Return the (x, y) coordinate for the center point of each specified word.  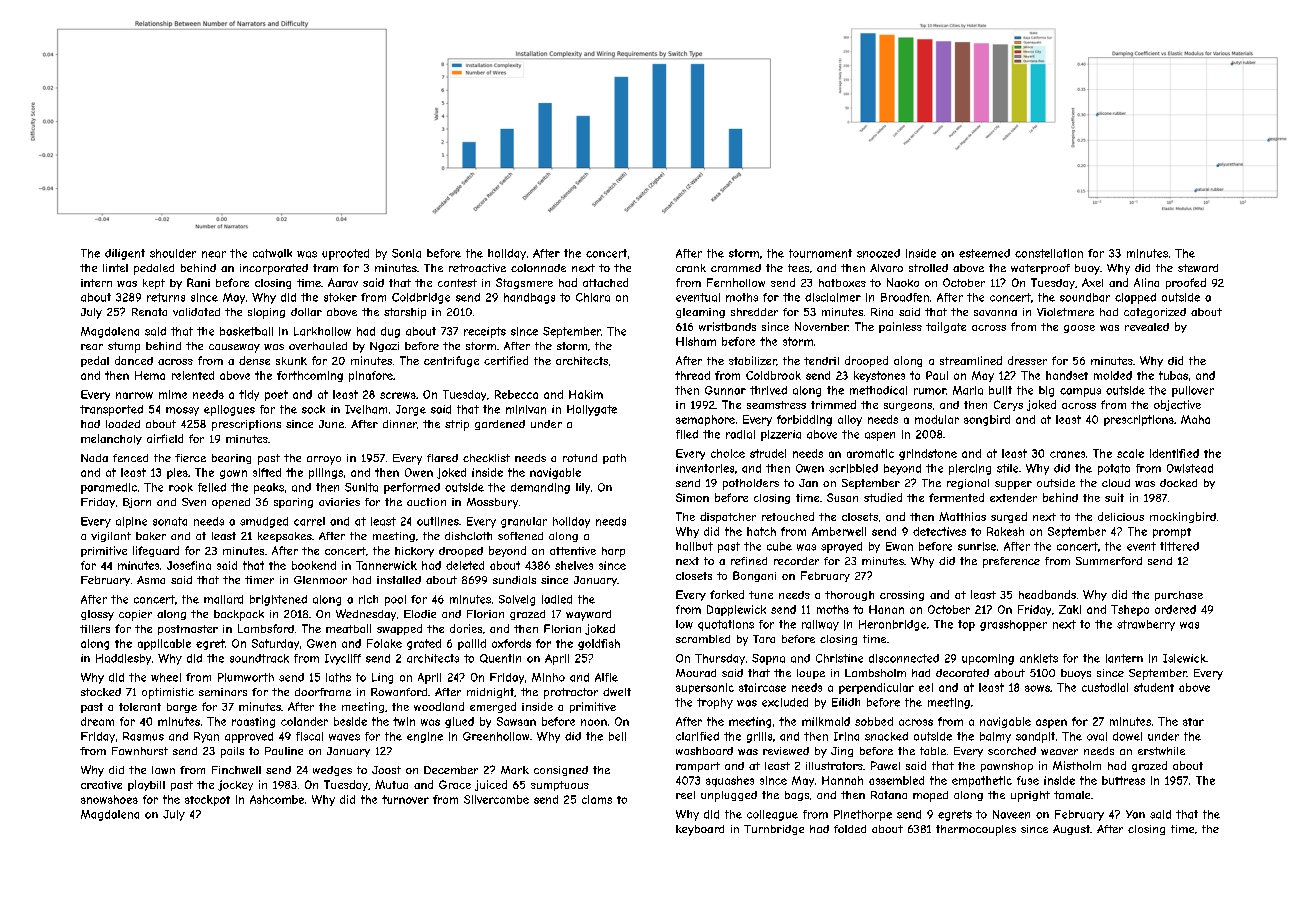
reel (685, 795)
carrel (309, 521)
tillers (95, 629)
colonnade (538, 268)
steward (1198, 268)
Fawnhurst (140, 751)
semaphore (705, 420)
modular (937, 419)
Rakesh (1005, 531)
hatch (761, 531)
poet (276, 395)
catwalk (272, 253)
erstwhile (1161, 751)
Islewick (1184, 658)
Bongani (754, 576)
